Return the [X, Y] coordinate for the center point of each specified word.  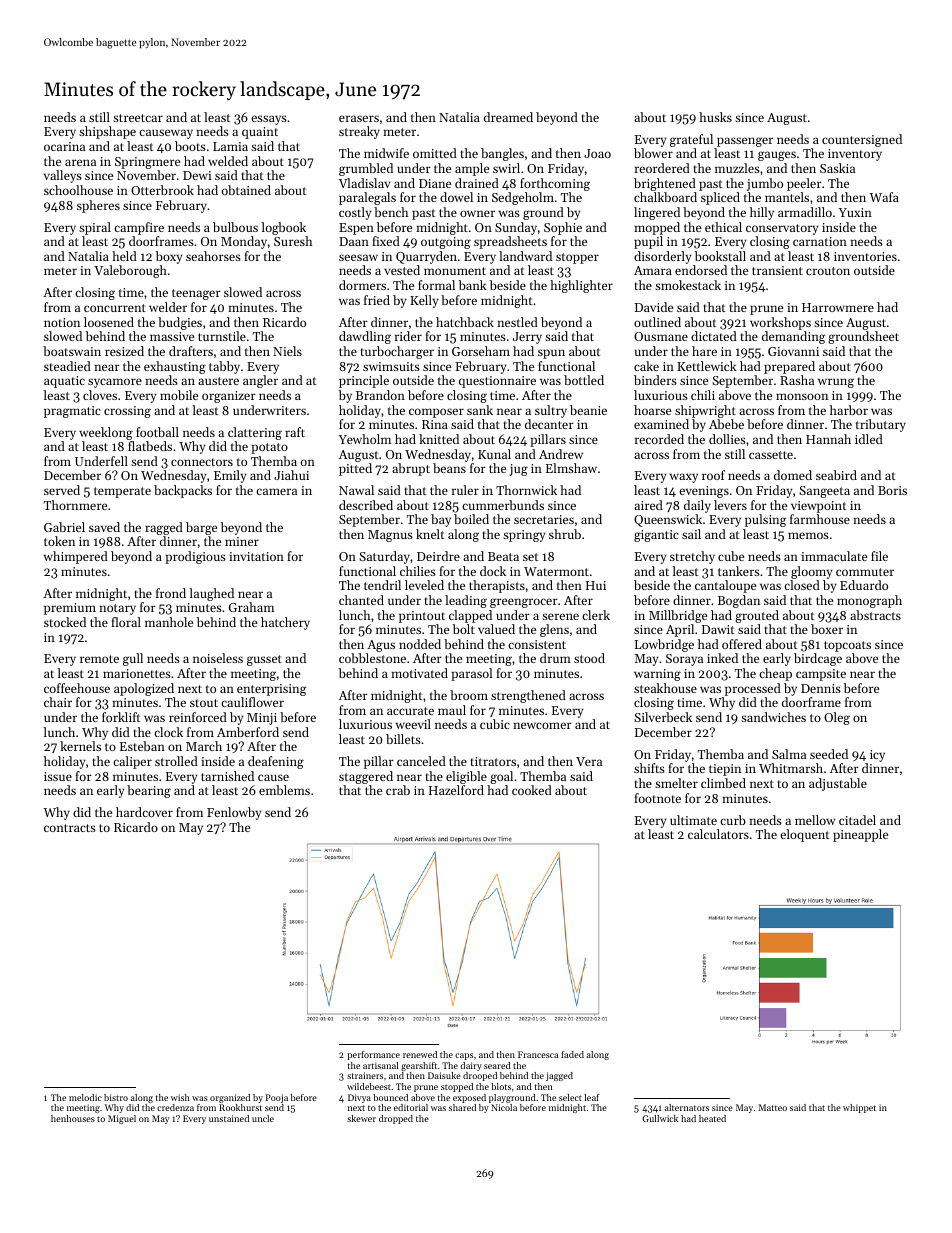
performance [373, 1055]
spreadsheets [510, 242]
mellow [815, 820]
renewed [420, 1054]
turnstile [222, 336]
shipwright [705, 411]
